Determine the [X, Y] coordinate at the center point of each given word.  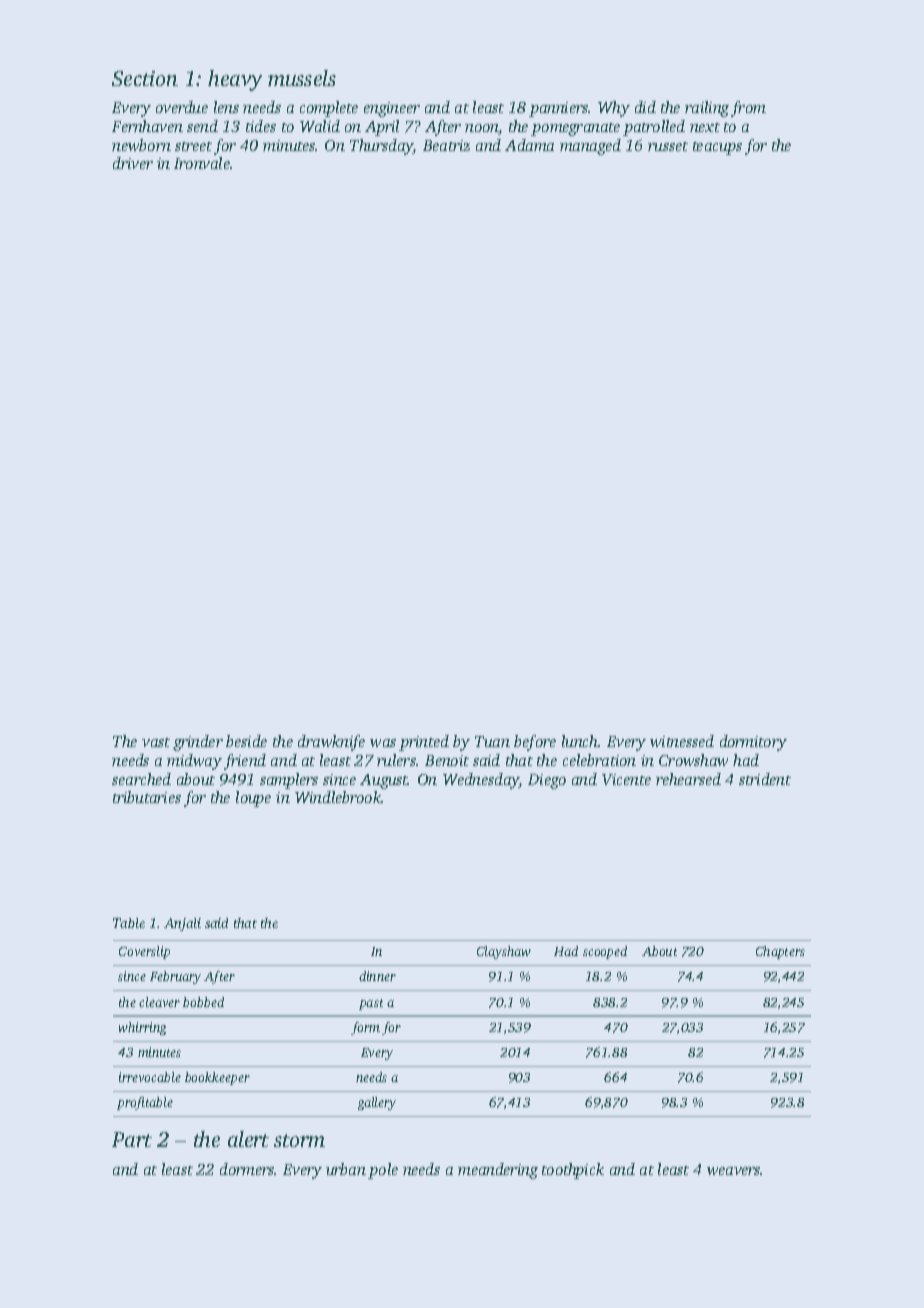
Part [132, 1139]
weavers [734, 1171]
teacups [717, 148]
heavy [235, 80]
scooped [605, 952]
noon [482, 129]
